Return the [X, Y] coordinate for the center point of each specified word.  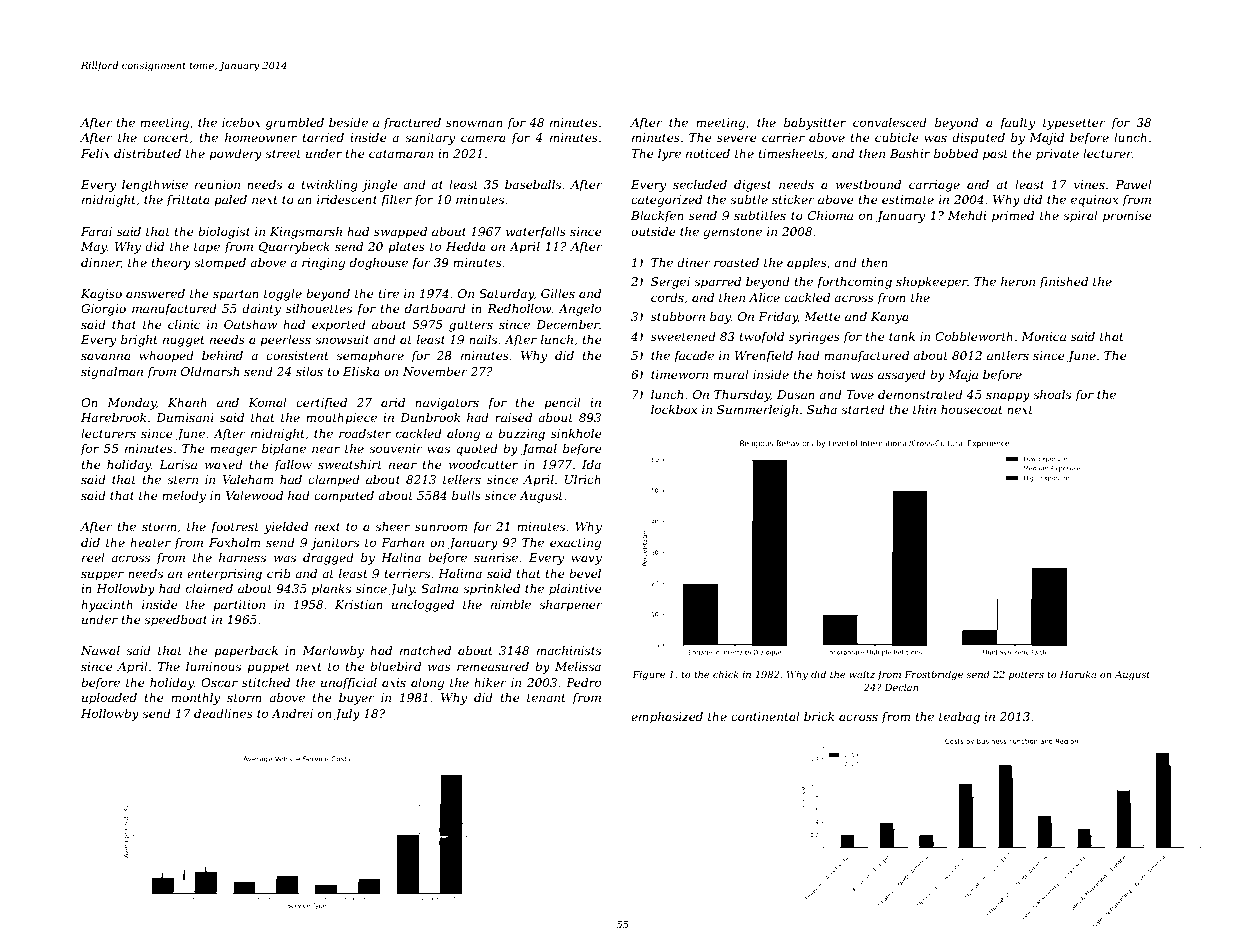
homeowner [261, 137]
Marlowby [333, 652]
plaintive [575, 590]
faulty [1017, 124]
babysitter [815, 124]
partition [239, 606]
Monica [1043, 336]
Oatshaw [250, 324]
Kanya [890, 318]
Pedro [583, 682]
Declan [901, 687]
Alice [764, 297]
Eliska [361, 371]
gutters [471, 326]
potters [1026, 675]
